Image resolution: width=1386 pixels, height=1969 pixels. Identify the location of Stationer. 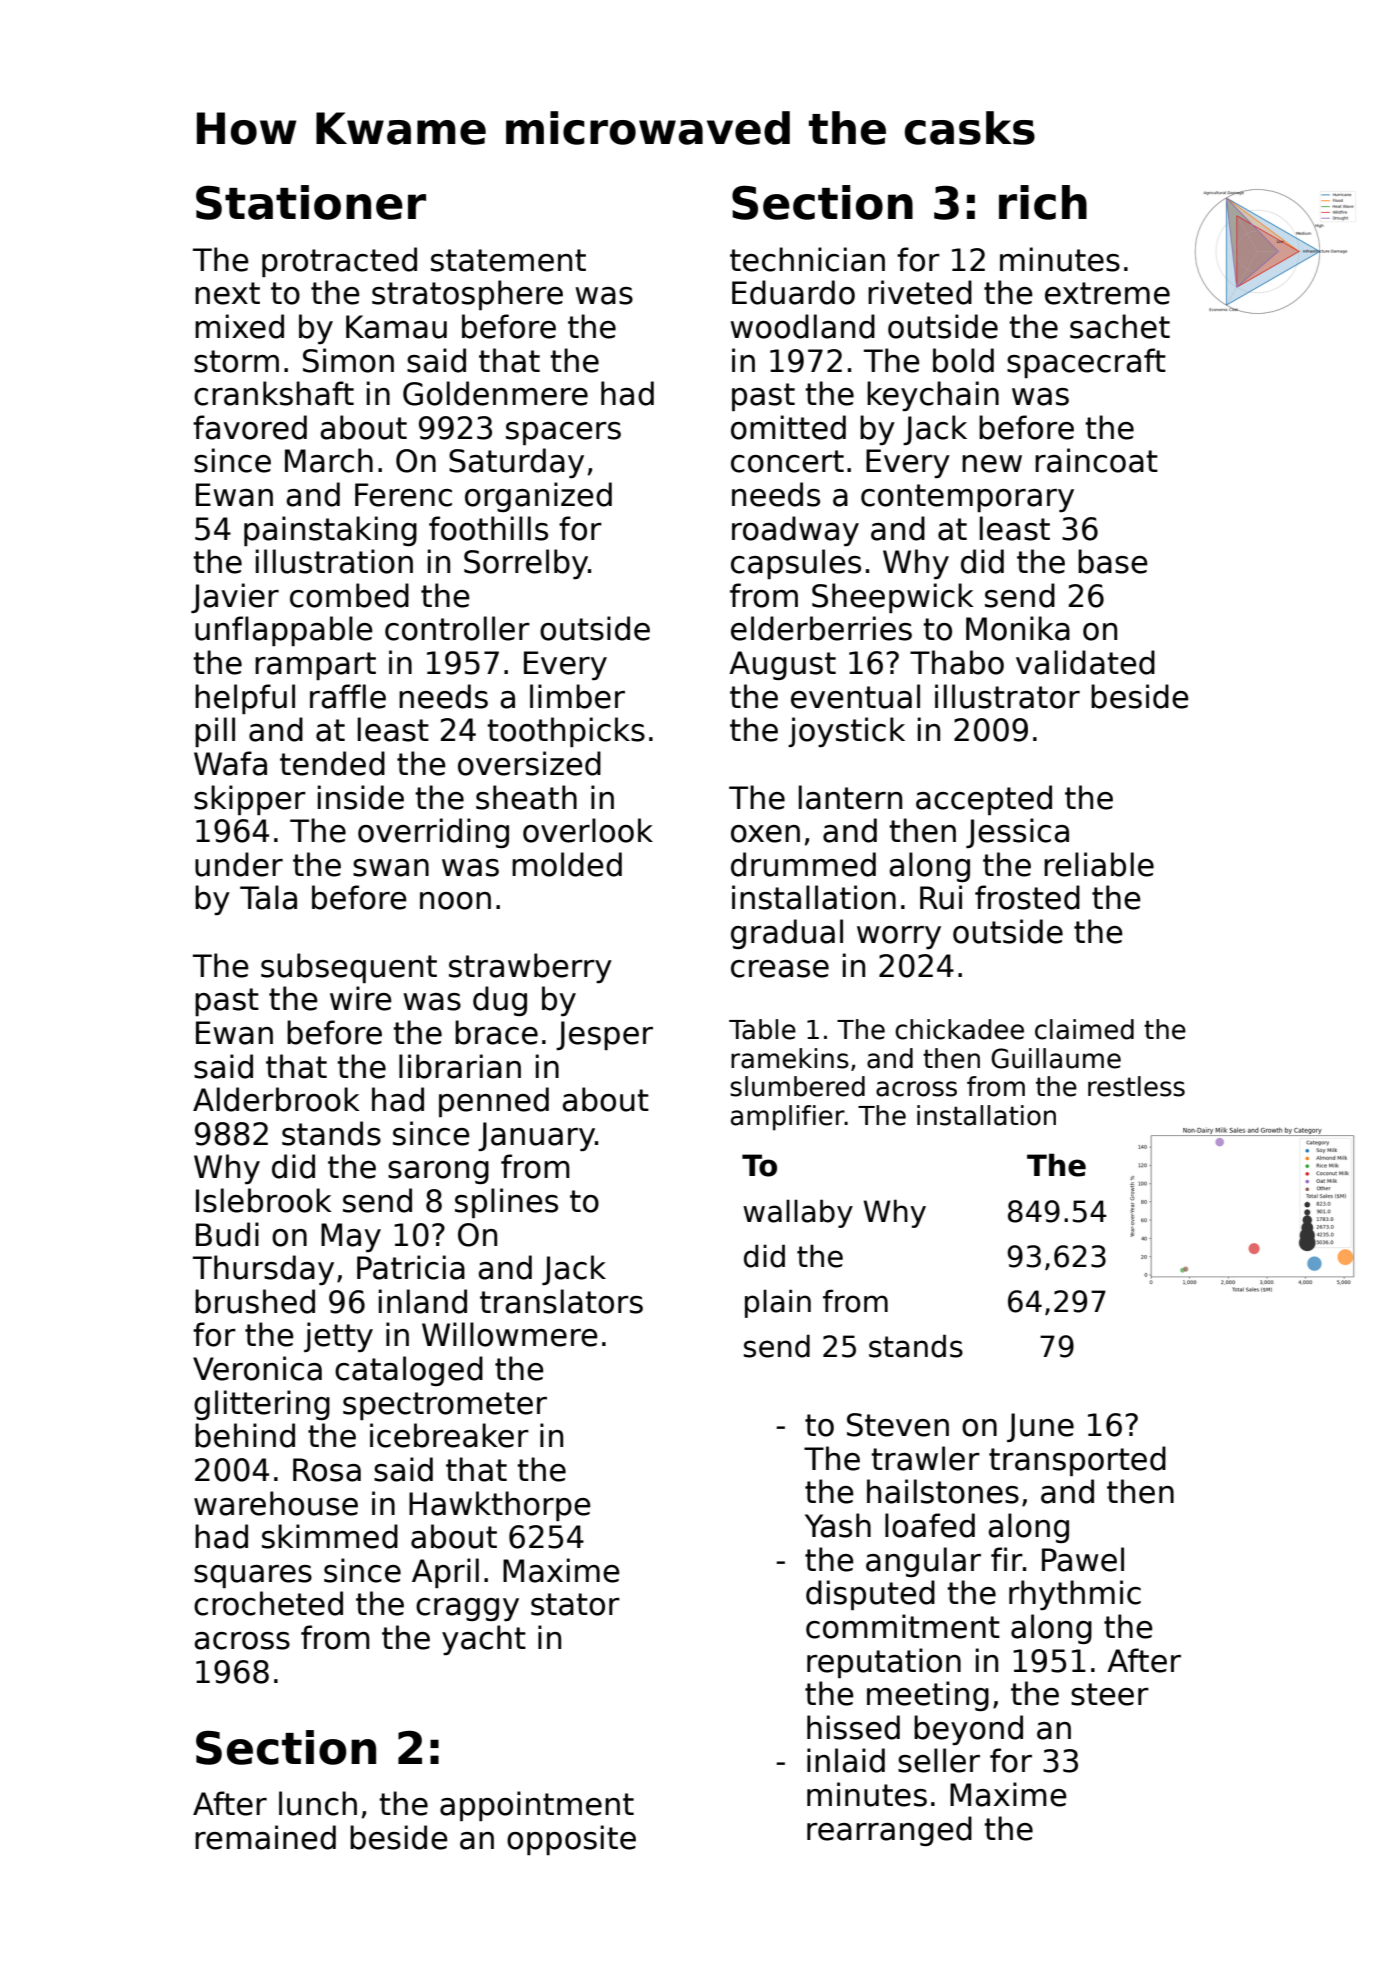
(311, 202).
